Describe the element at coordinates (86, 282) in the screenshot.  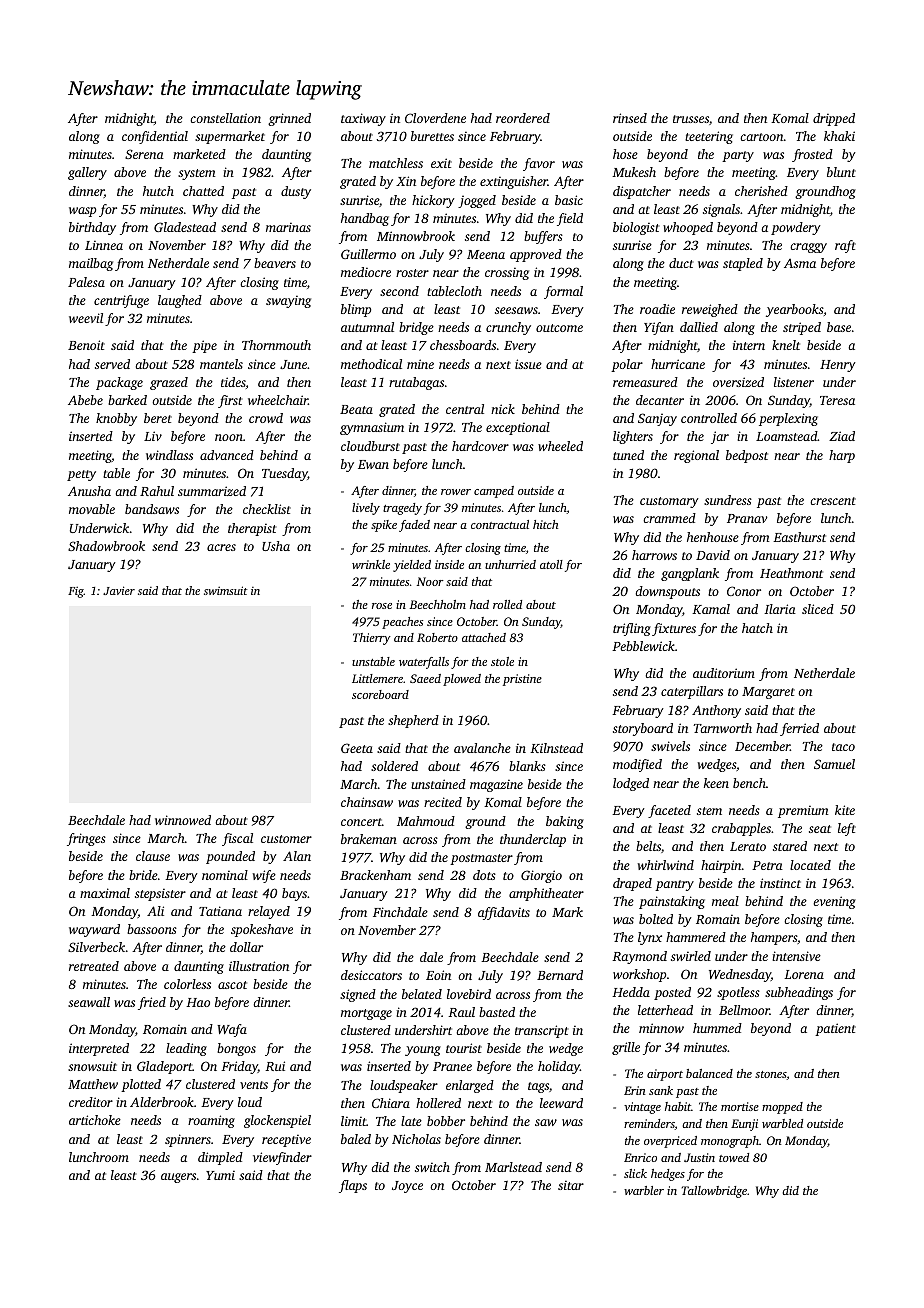
I see `Palesa` at that location.
